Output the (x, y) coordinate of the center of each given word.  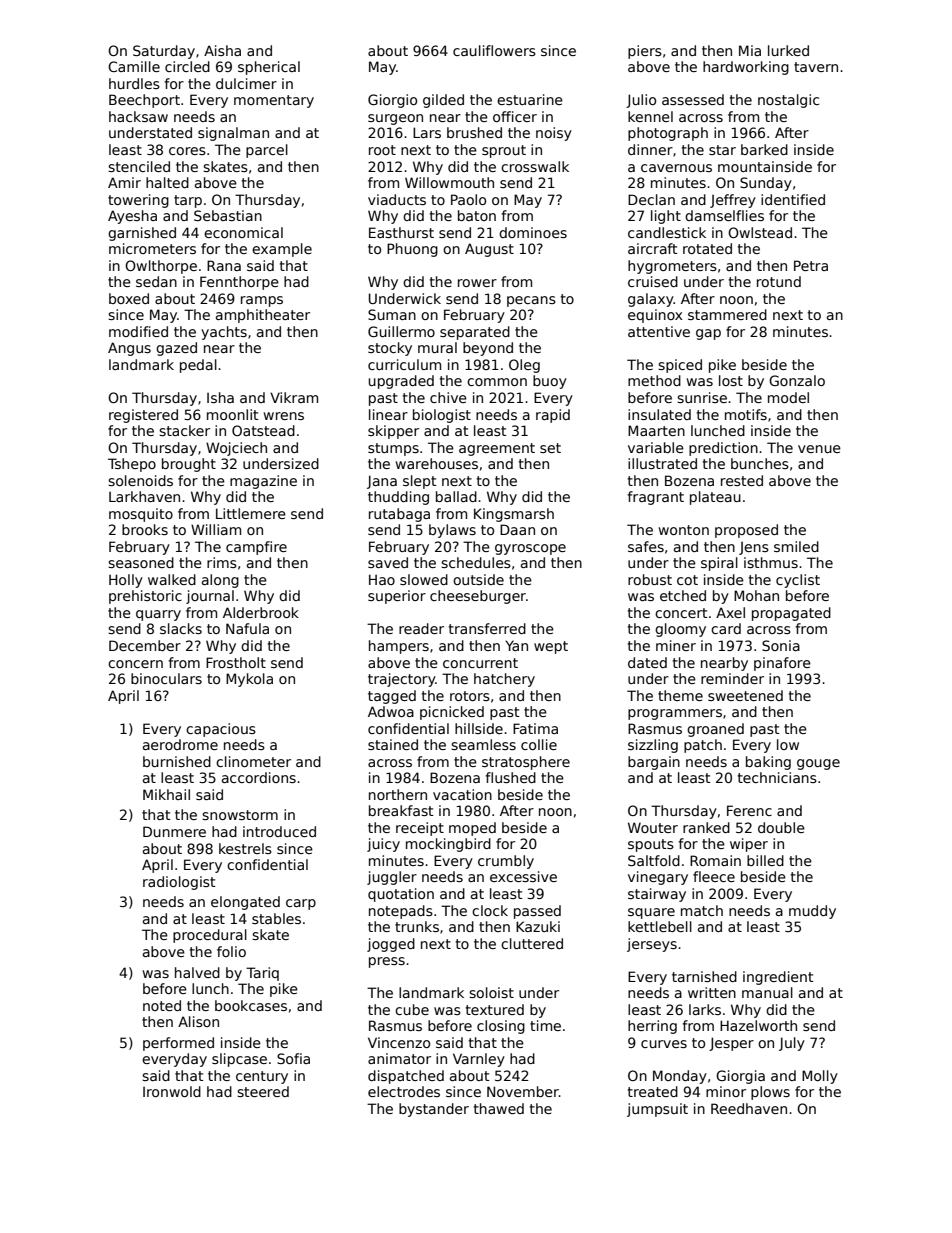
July (792, 1044)
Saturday (164, 52)
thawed (499, 1108)
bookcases (251, 1005)
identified (793, 199)
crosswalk (535, 166)
